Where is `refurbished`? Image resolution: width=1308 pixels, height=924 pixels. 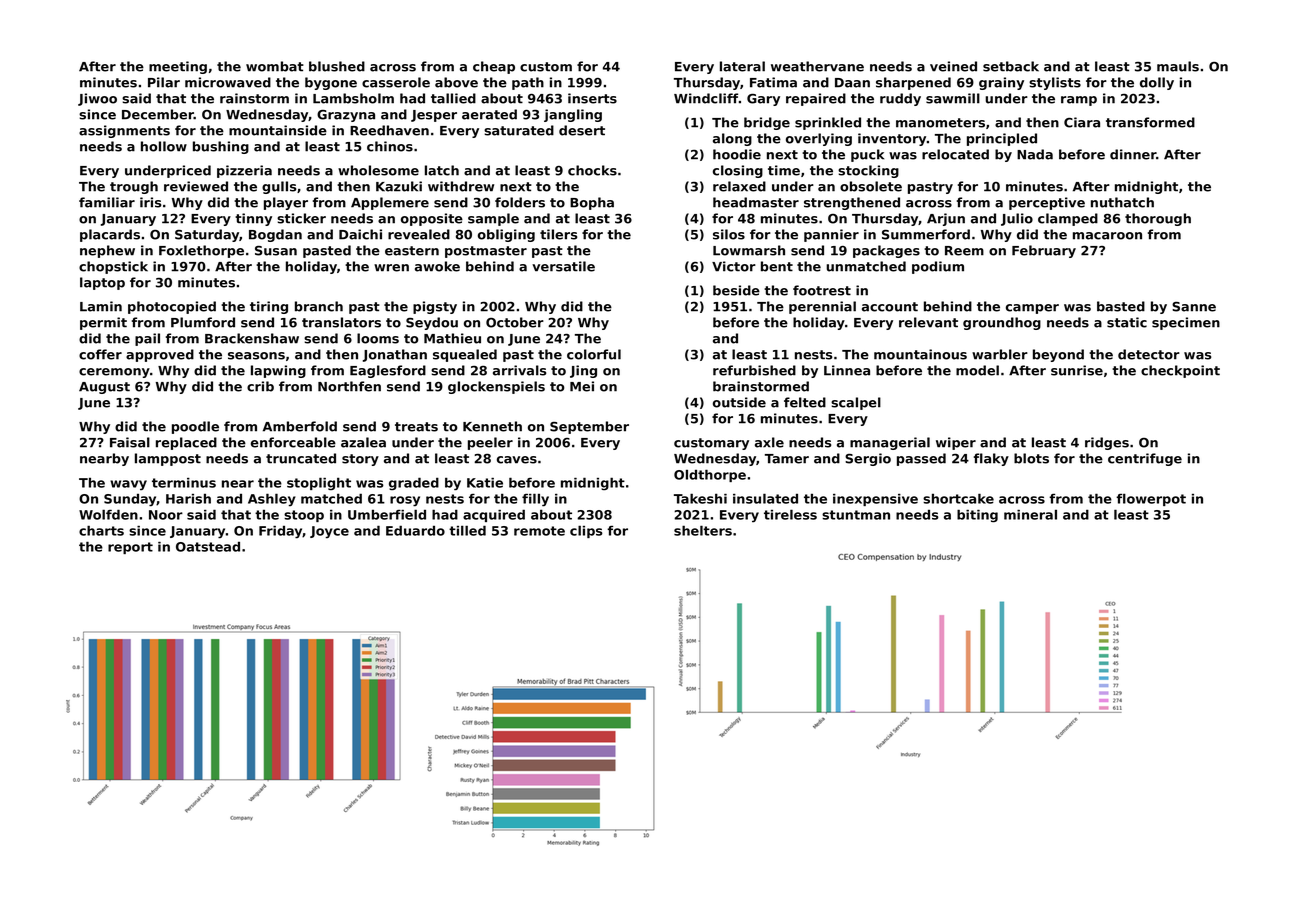 refurbished is located at coordinates (754, 370).
